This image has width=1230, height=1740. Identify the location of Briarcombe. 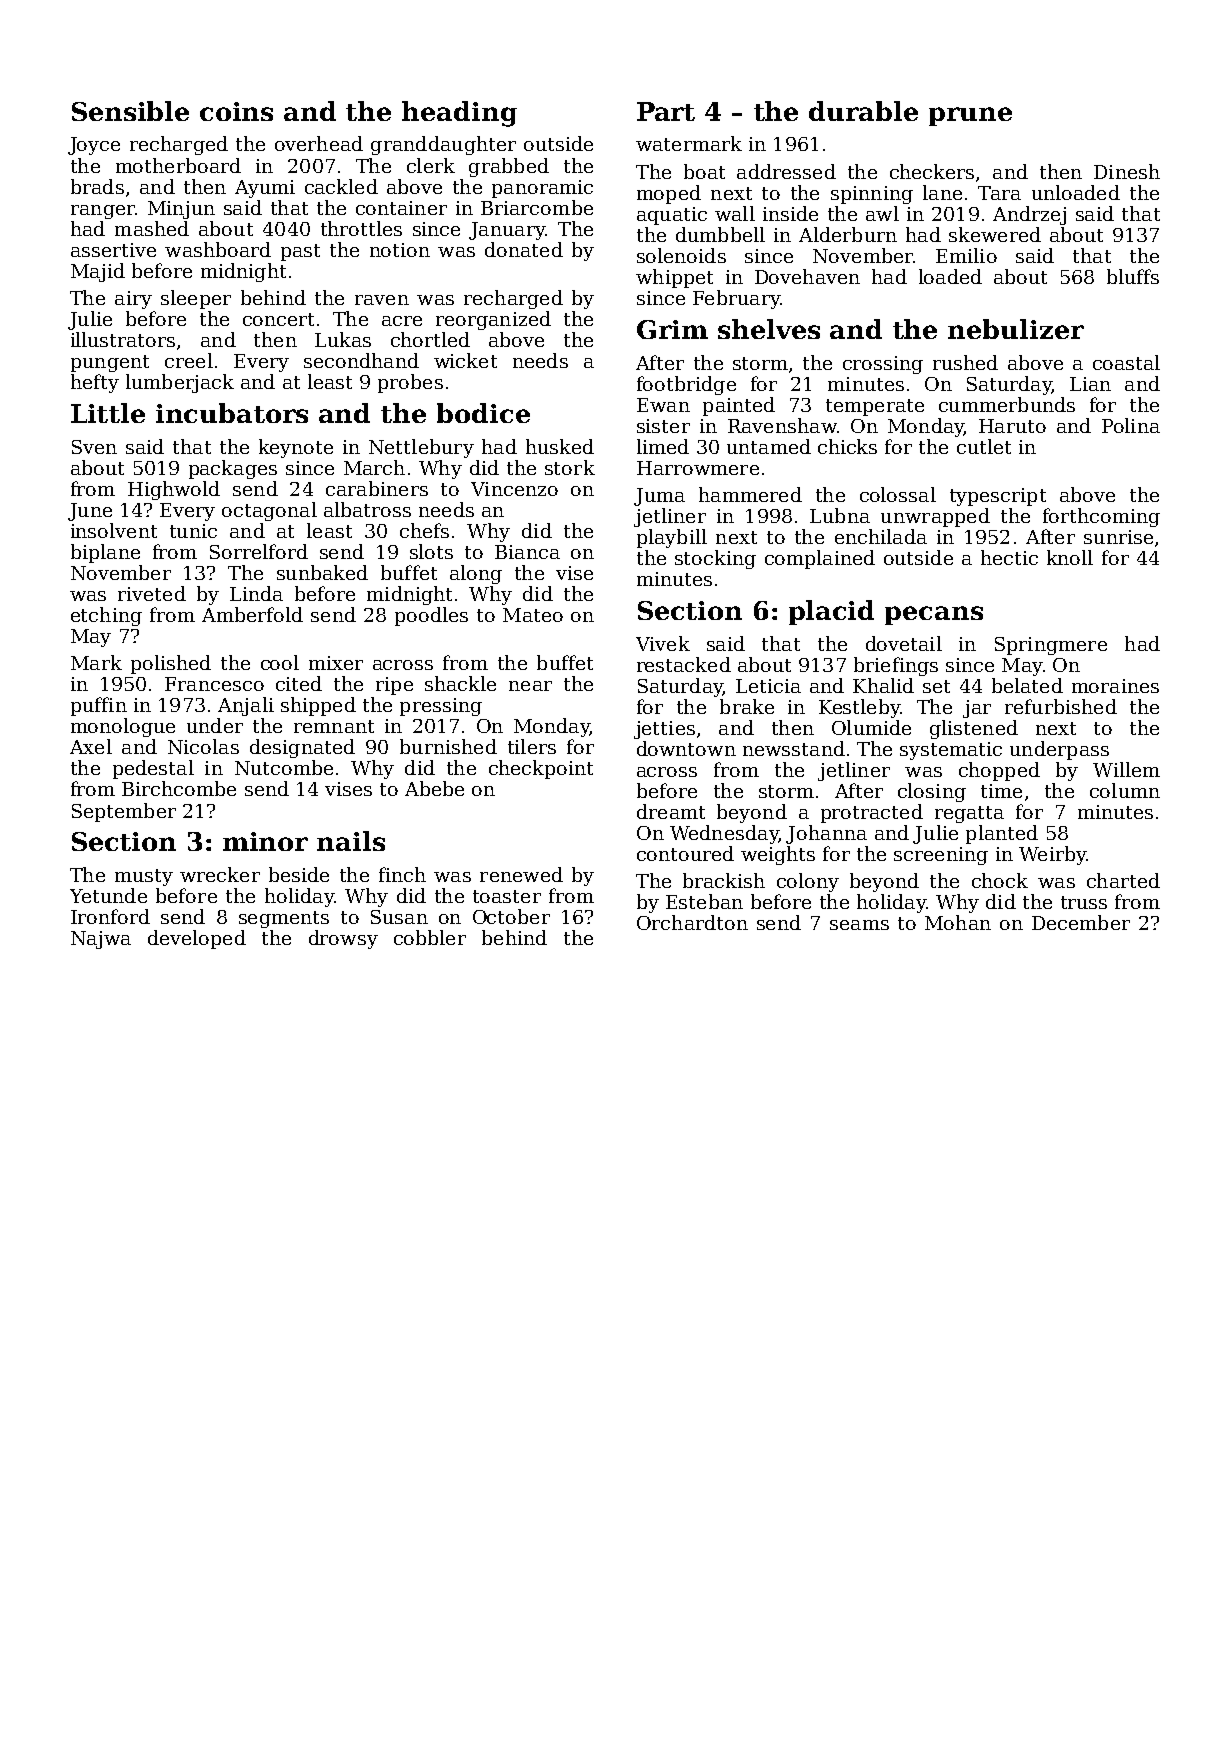
(537, 207).
